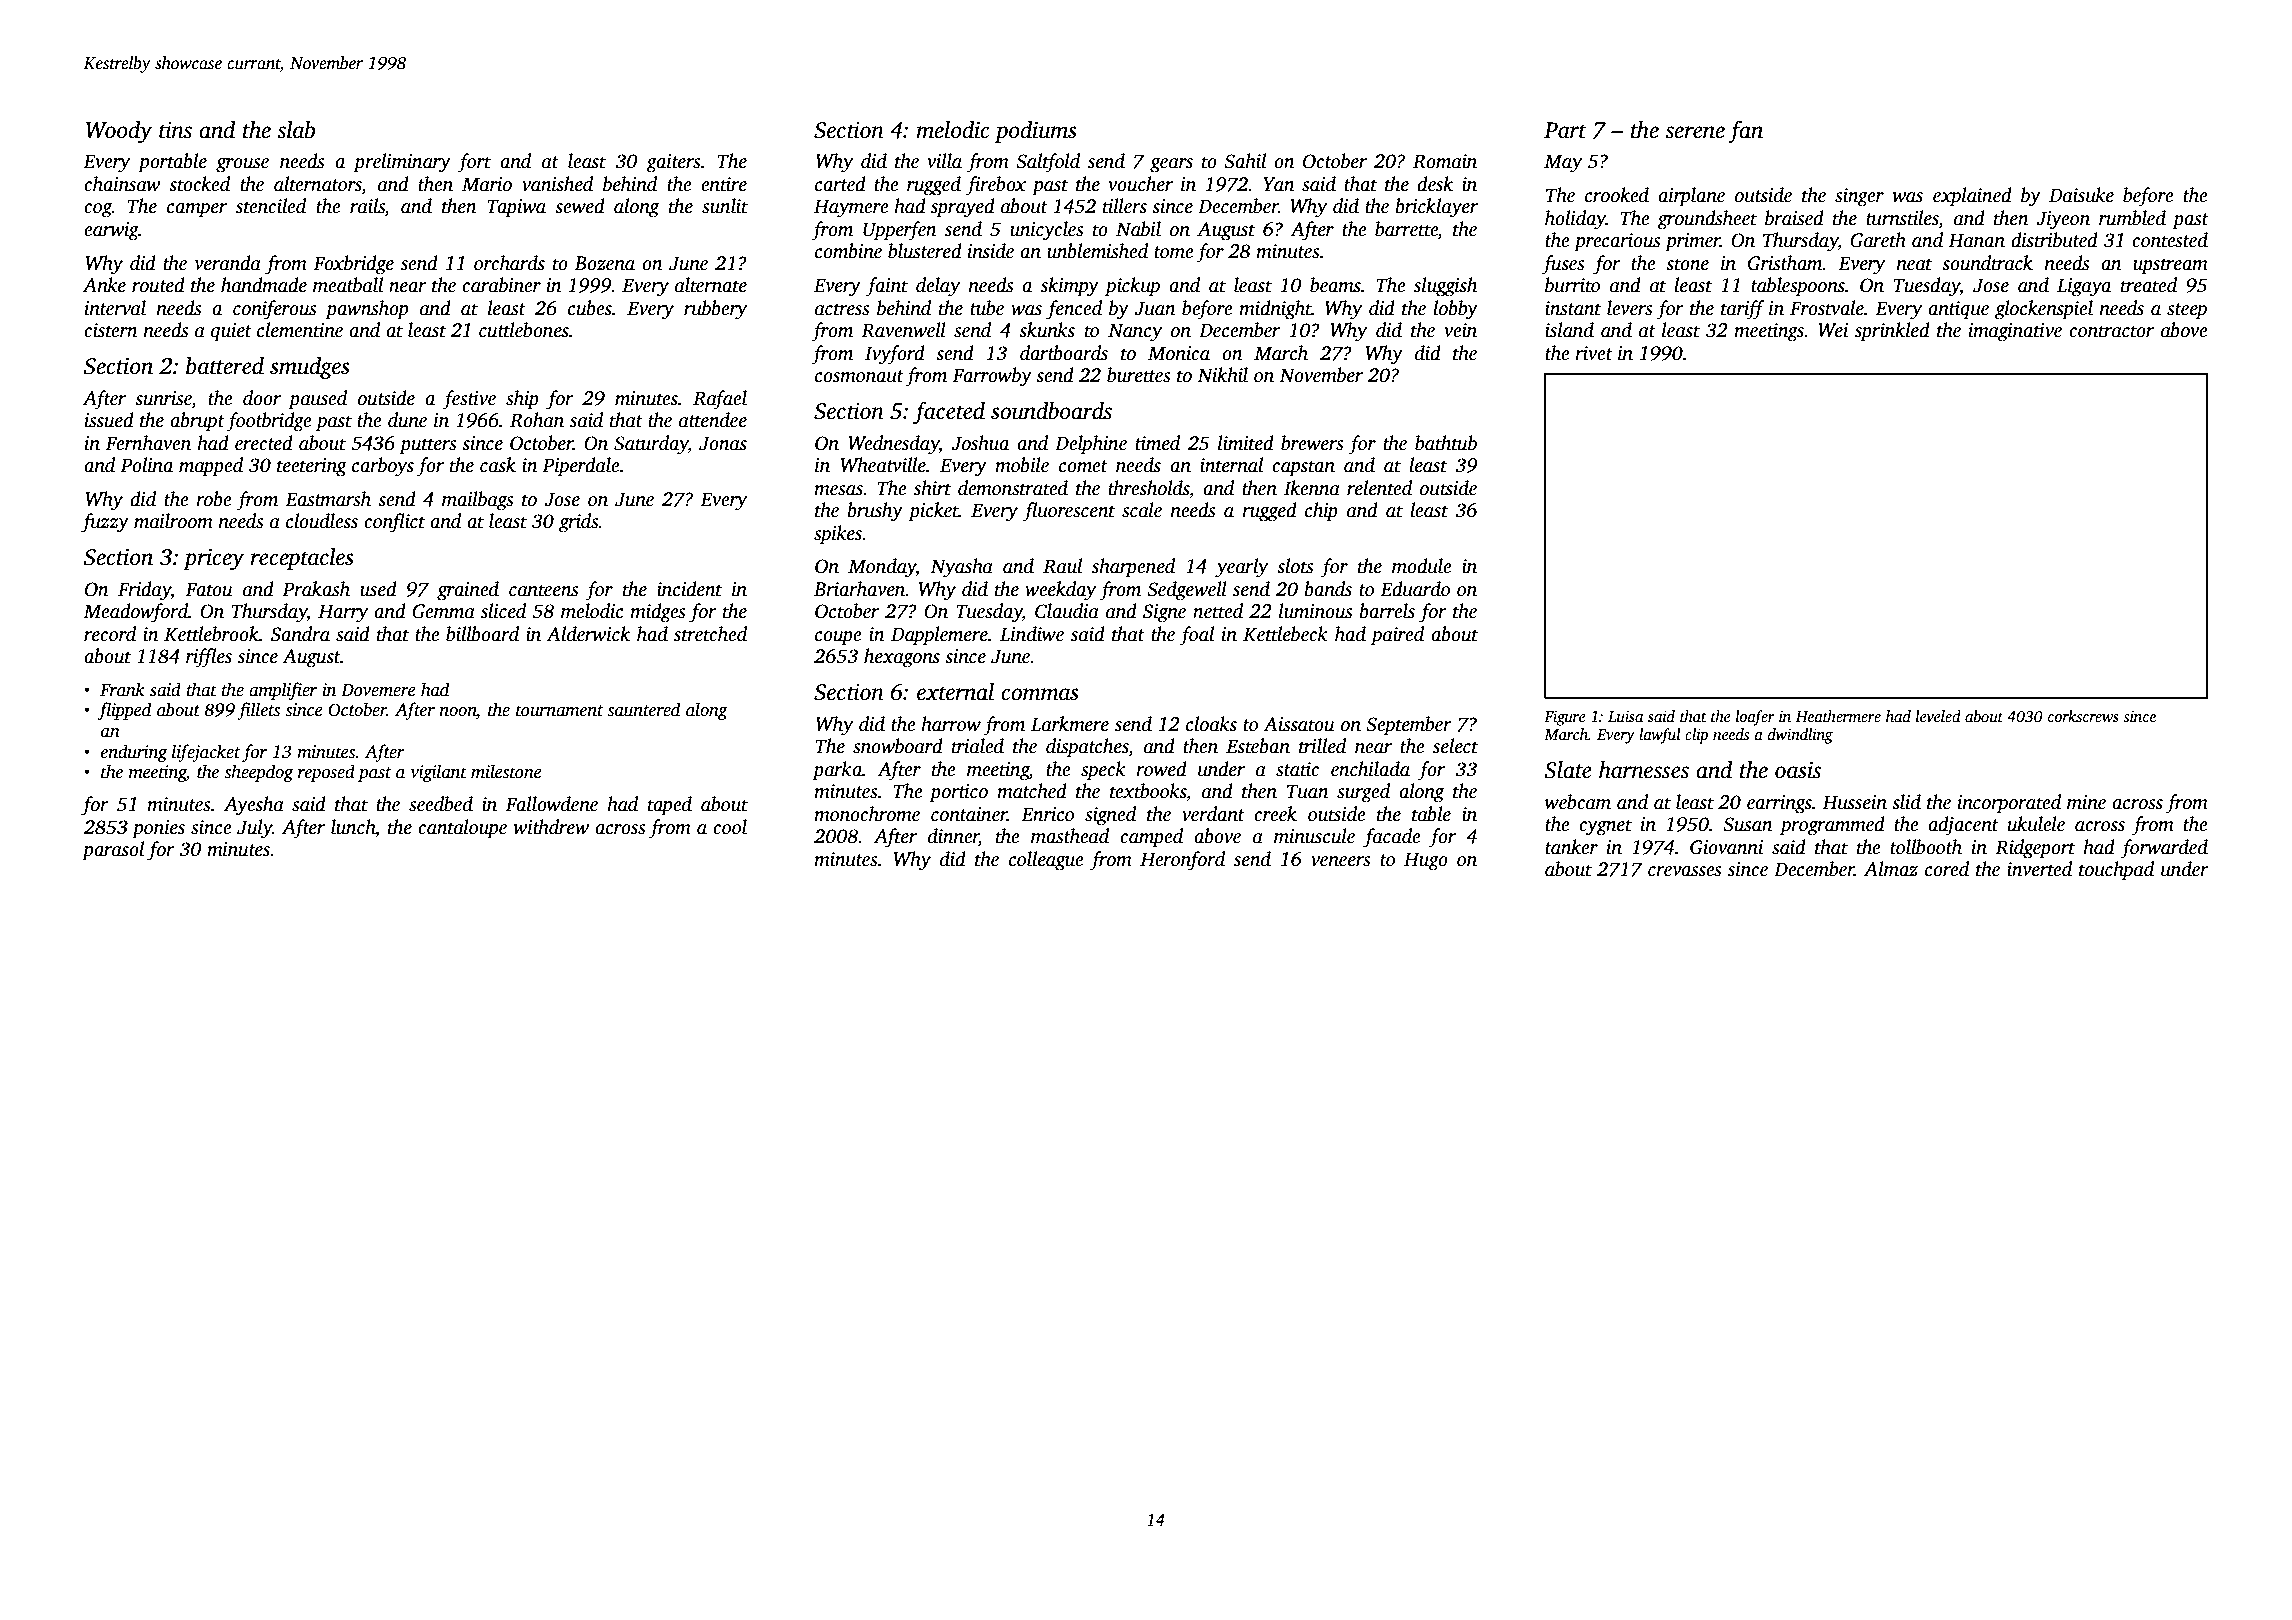  I want to click on crevasses, so click(1685, 871).
